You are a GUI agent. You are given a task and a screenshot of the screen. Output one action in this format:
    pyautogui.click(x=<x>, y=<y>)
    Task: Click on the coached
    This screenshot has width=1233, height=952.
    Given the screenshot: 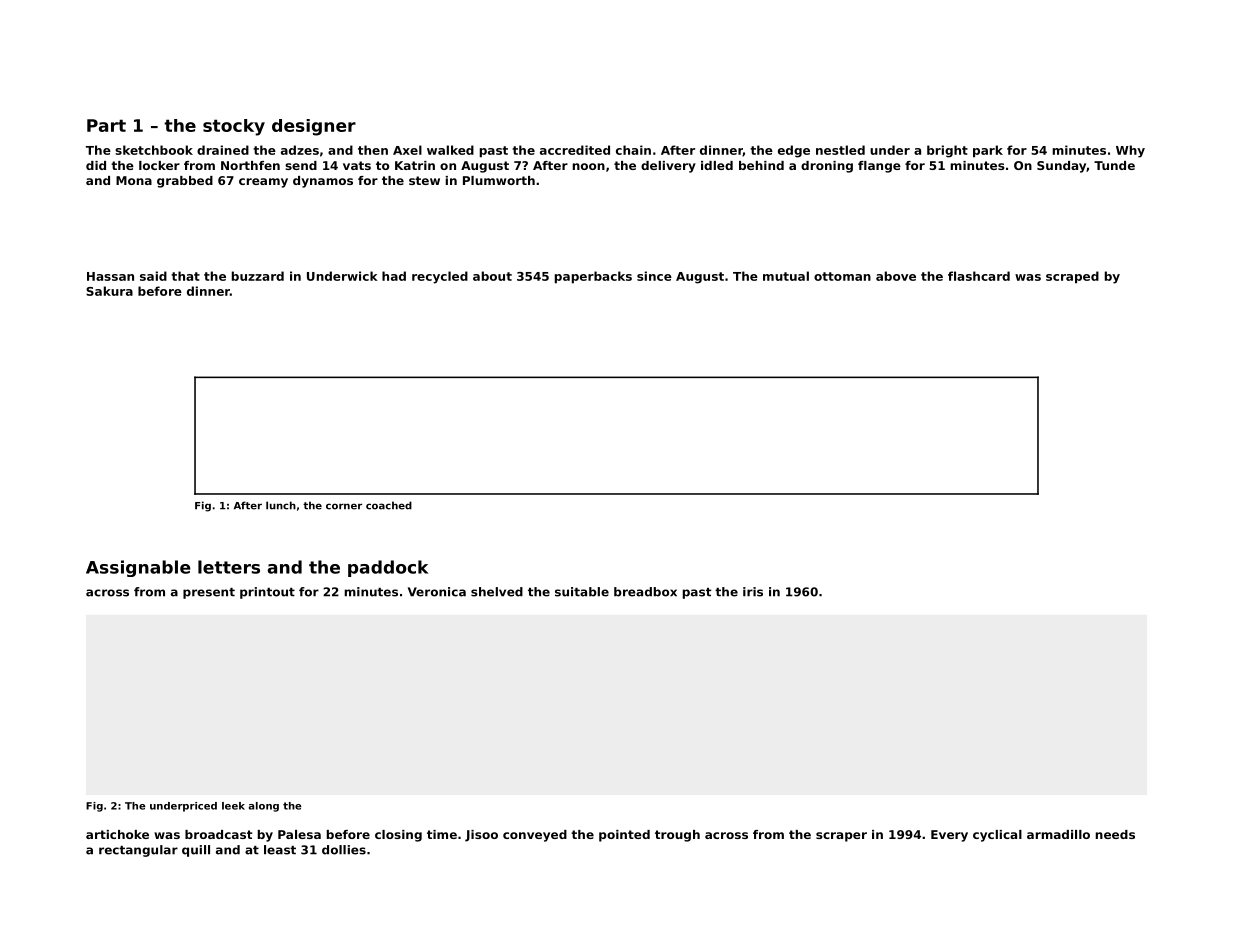 What is the action you would take?
    pyautogui.click(x=389, y=505)
